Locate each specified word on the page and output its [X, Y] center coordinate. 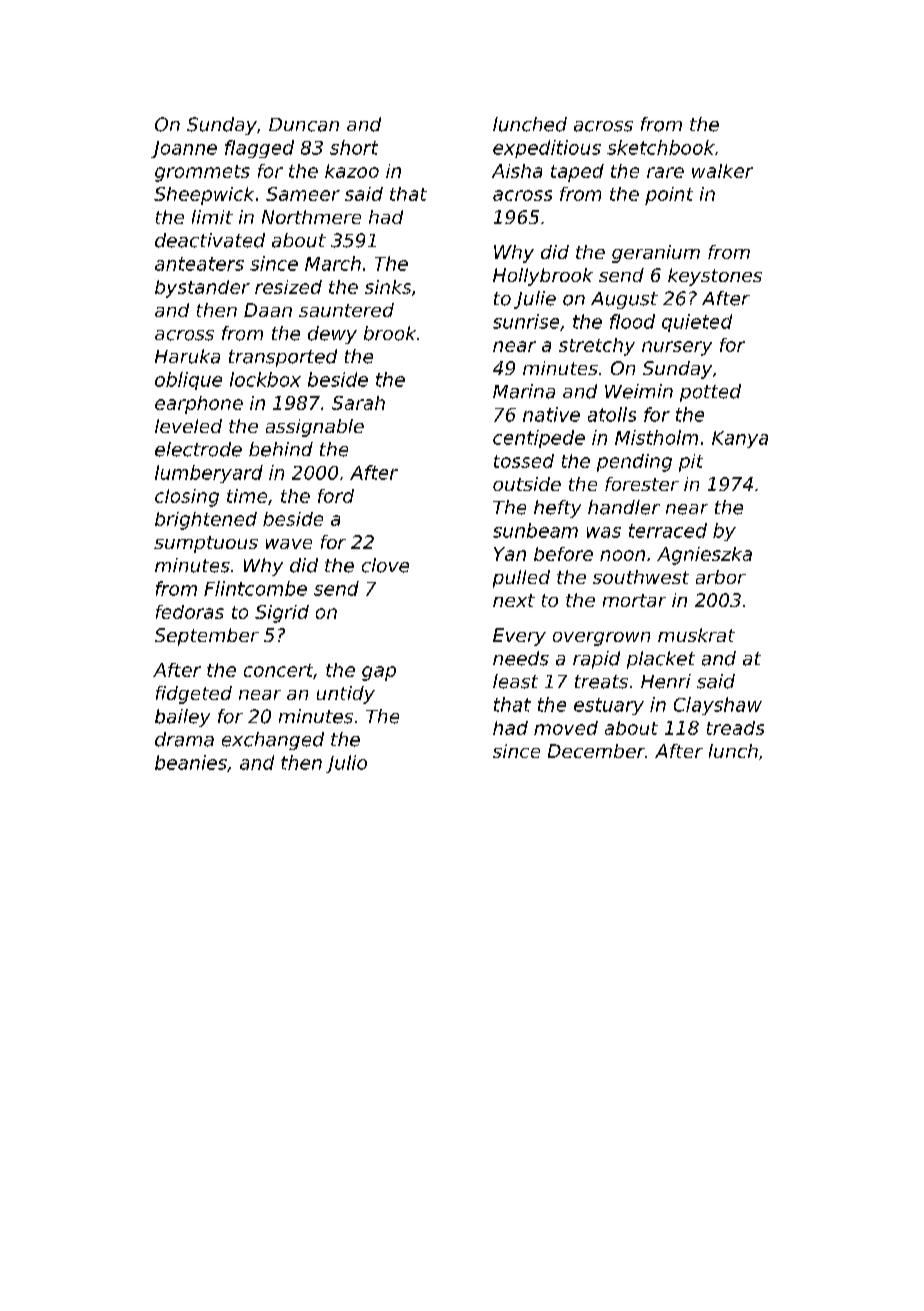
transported [283, 358]
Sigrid [282, 614]
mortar [634, 600]
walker [722, 171]
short [354, 147]
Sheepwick [204, 196]
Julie [535, 300]
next [514, 600]
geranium [656, 254]
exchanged [273, 741]
